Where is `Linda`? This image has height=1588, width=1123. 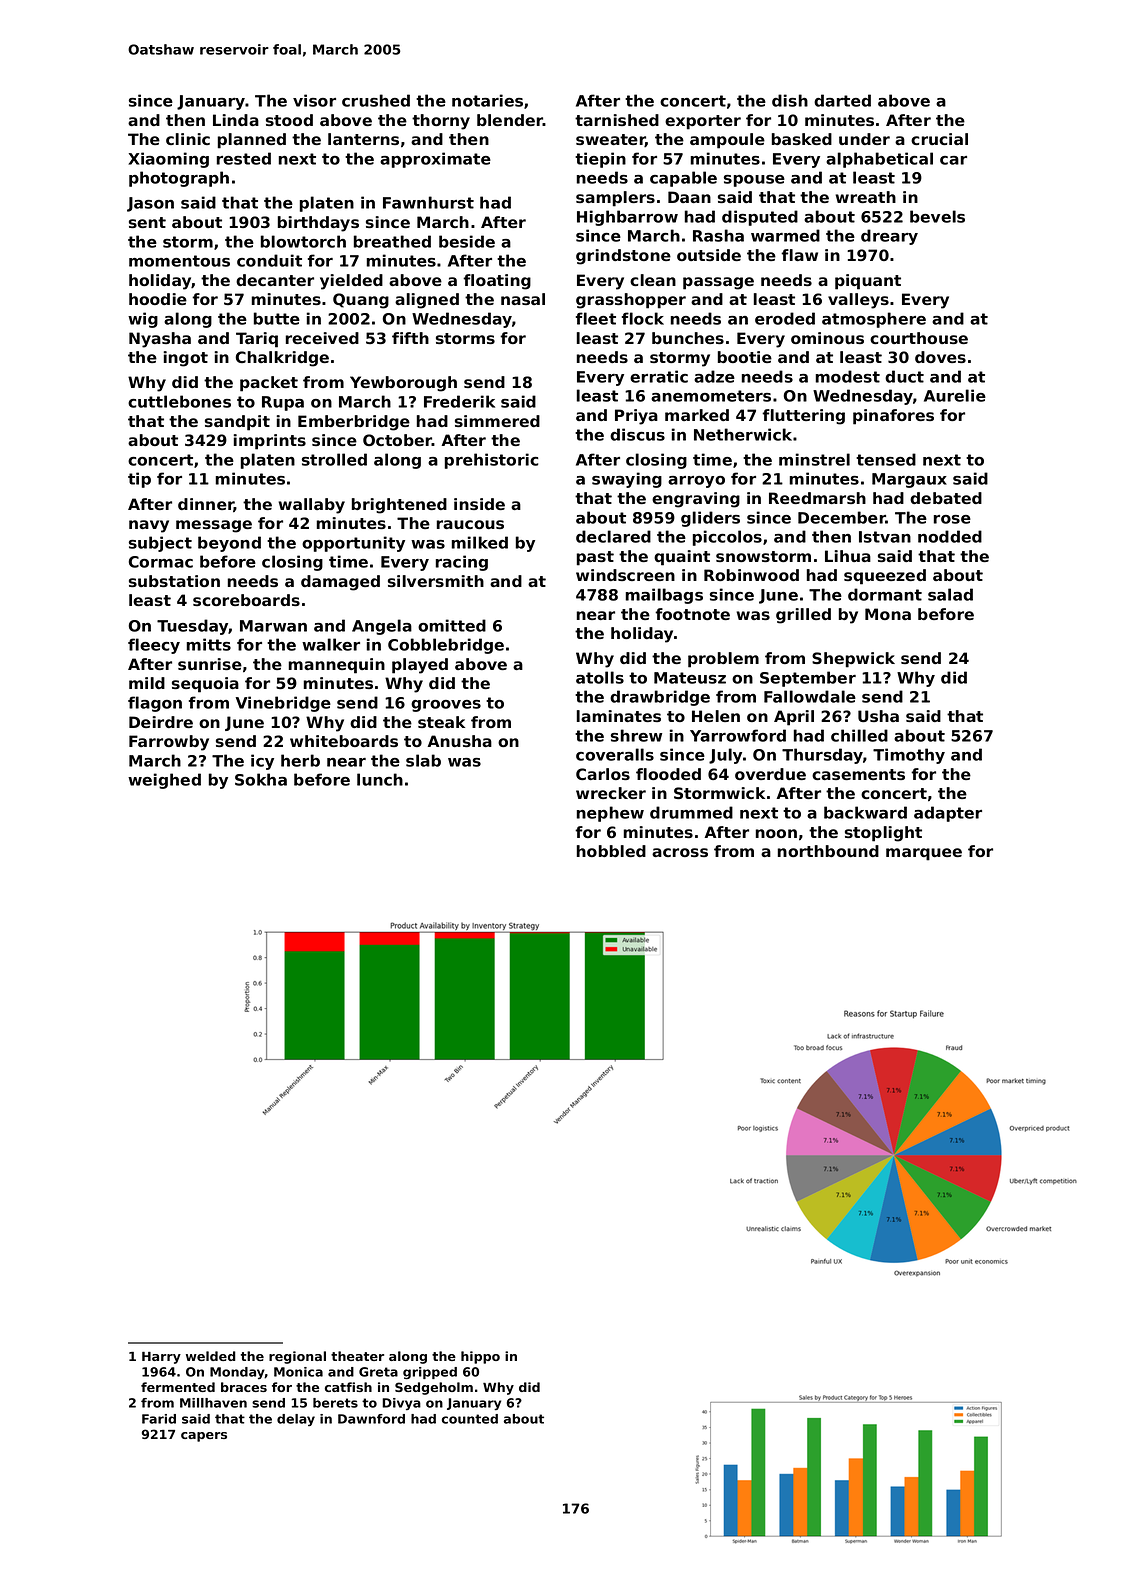 Linda is located at coordinates (236, 120).
